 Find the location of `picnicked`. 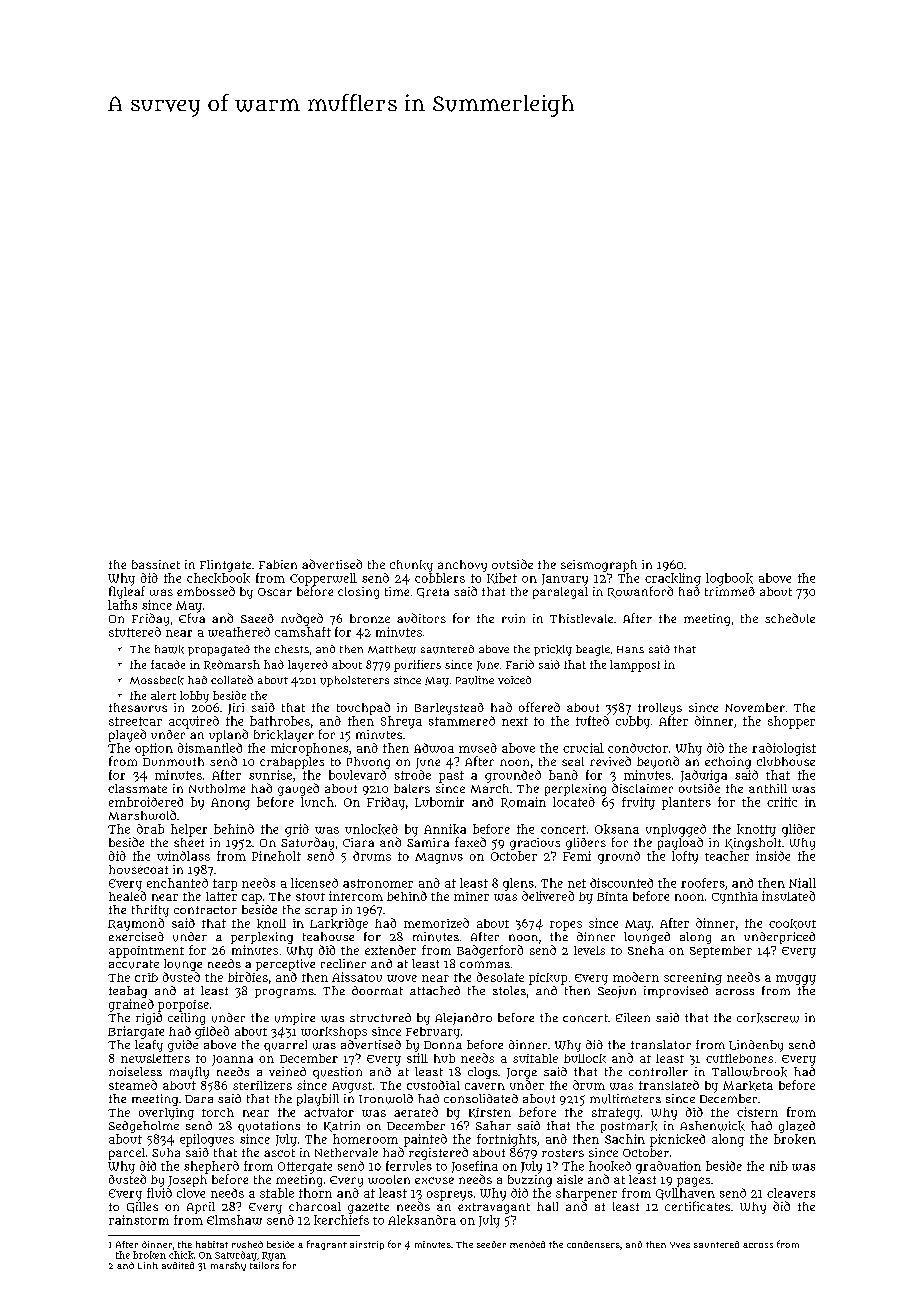

picnicked is located at coordinates (677, 1140).
